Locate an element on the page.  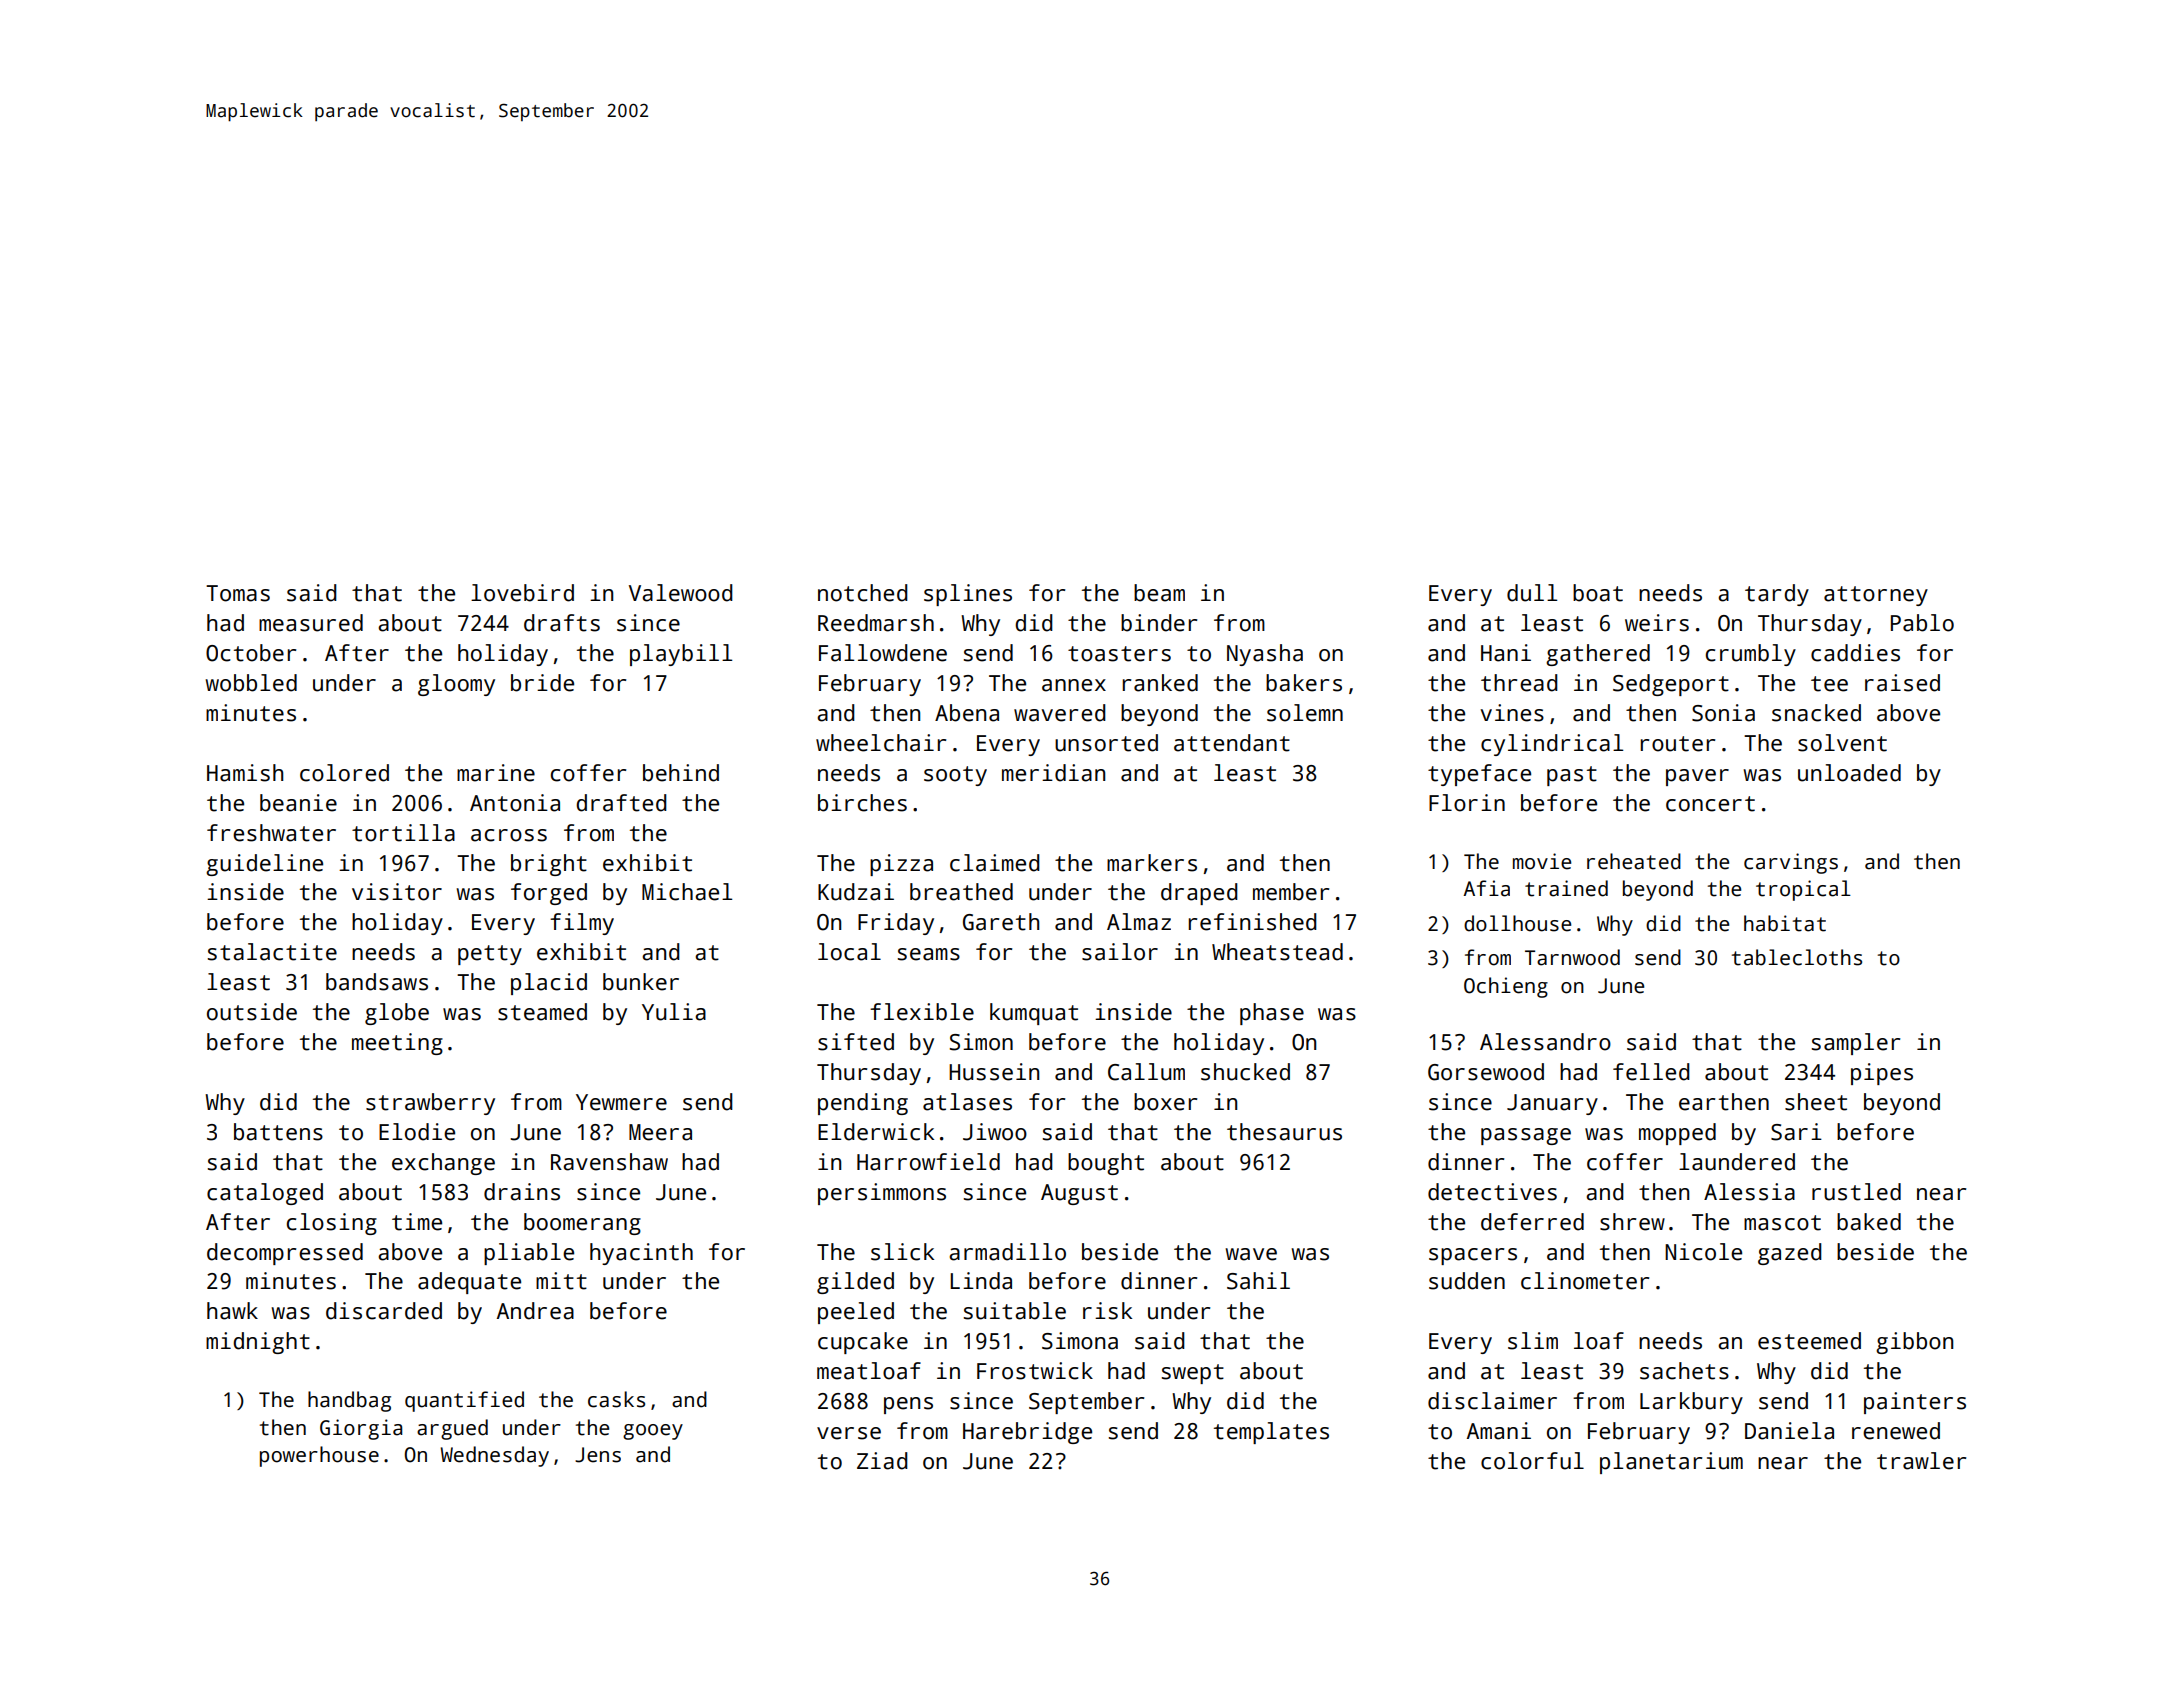
gazed is located at coordinates (1790, 1254).
